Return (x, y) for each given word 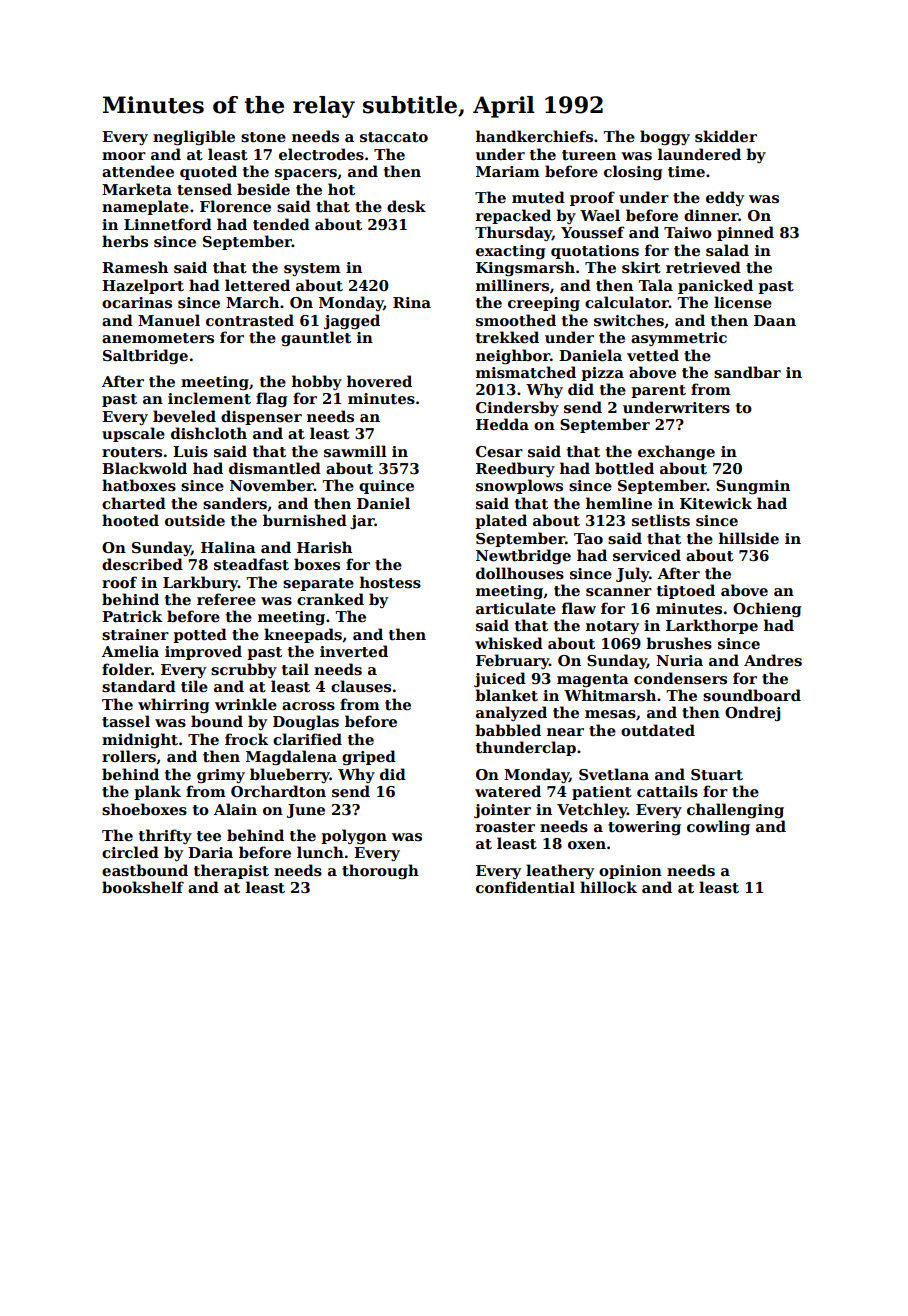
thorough (380, 871)
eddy (725, 198)
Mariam (508, 171)
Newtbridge (523, 556)
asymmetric (679, 339)
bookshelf (143, 887)
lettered (257, 285)
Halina (228, 547)
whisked (509, 643)
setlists (661, 520)
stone (263, 137)
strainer (135, 634)
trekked (507, 337)
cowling (718, 827)
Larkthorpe (712, 626)
